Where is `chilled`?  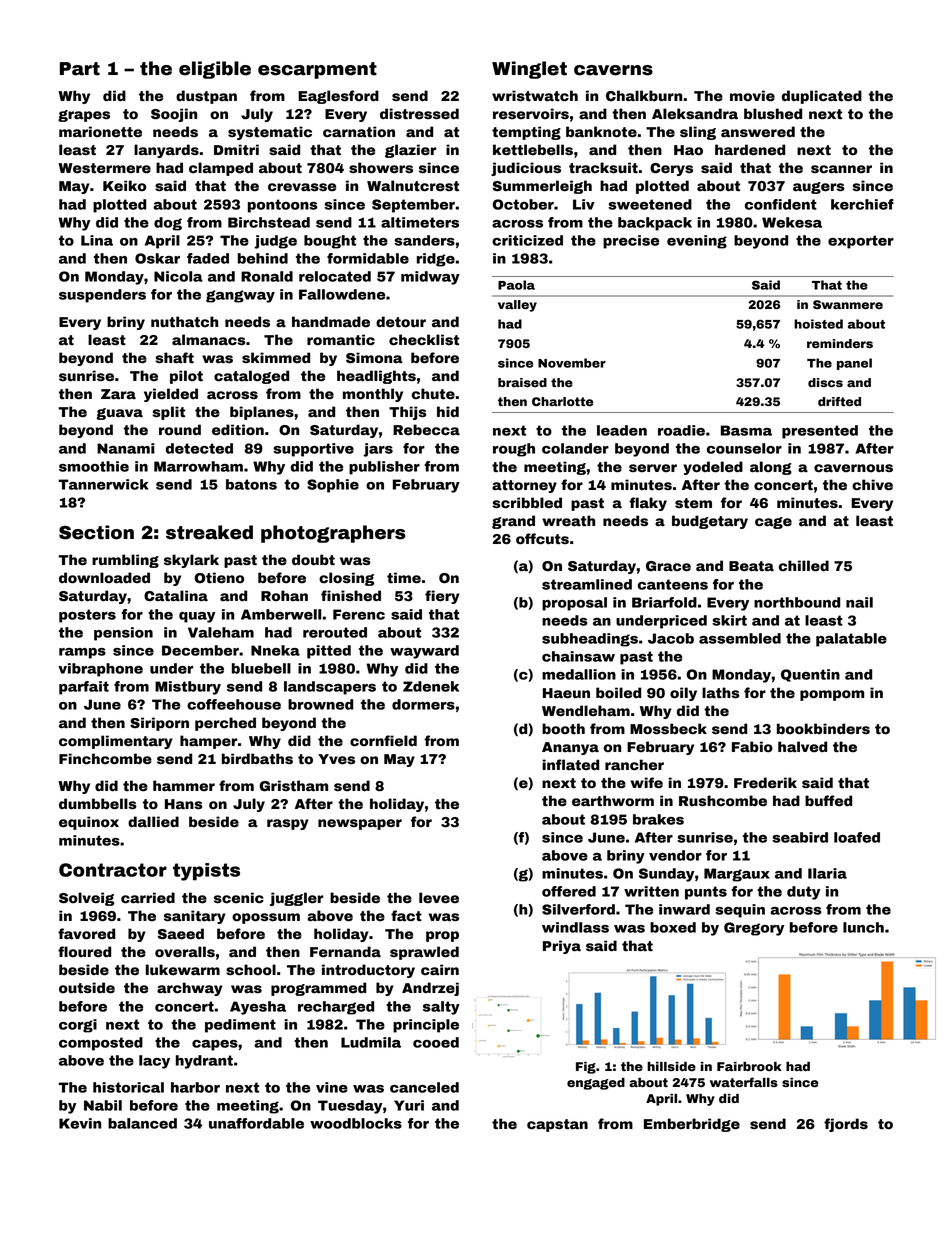
chilled is located at coordinates (804, 566).
